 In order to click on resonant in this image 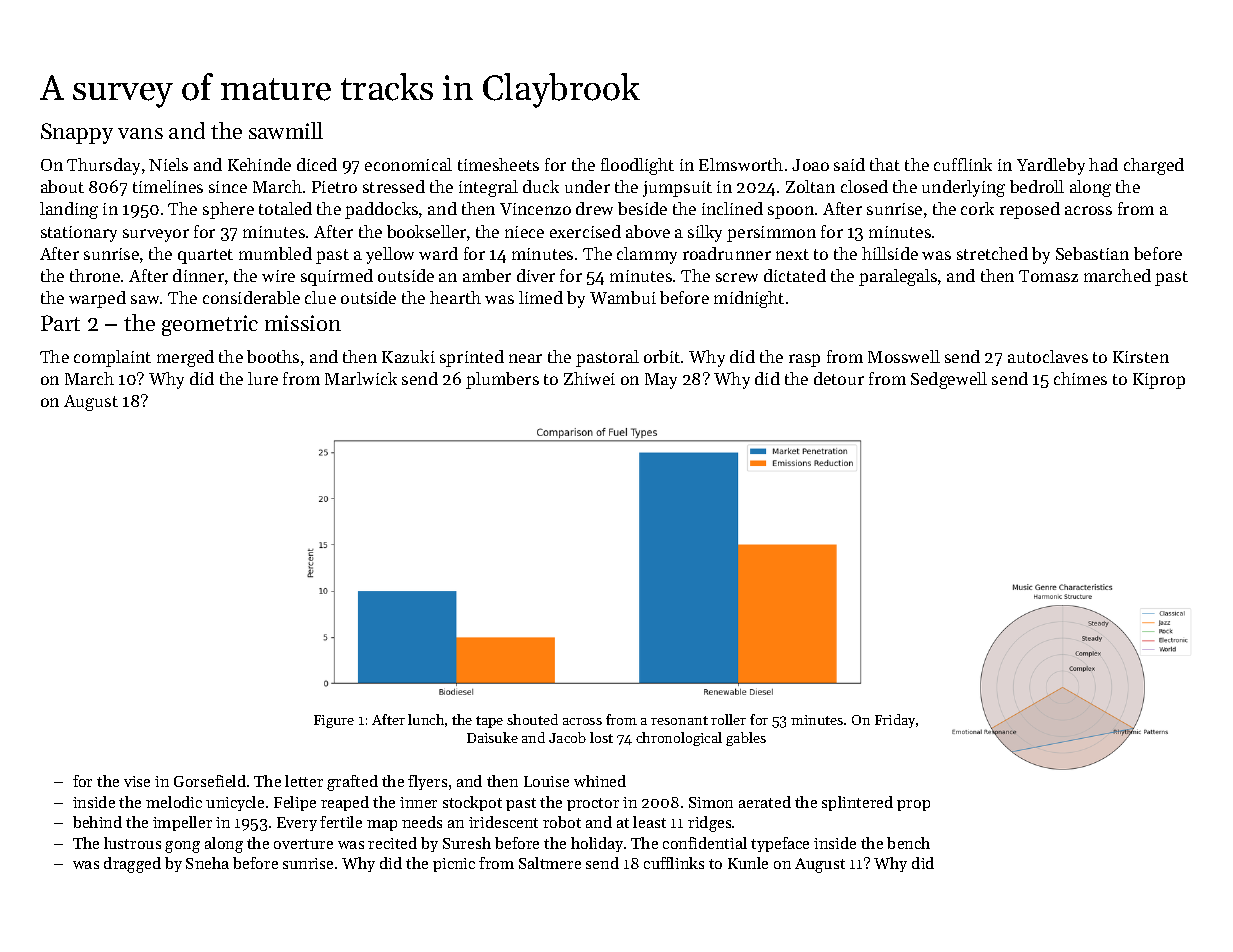, I will do `click(679, 720)`.
